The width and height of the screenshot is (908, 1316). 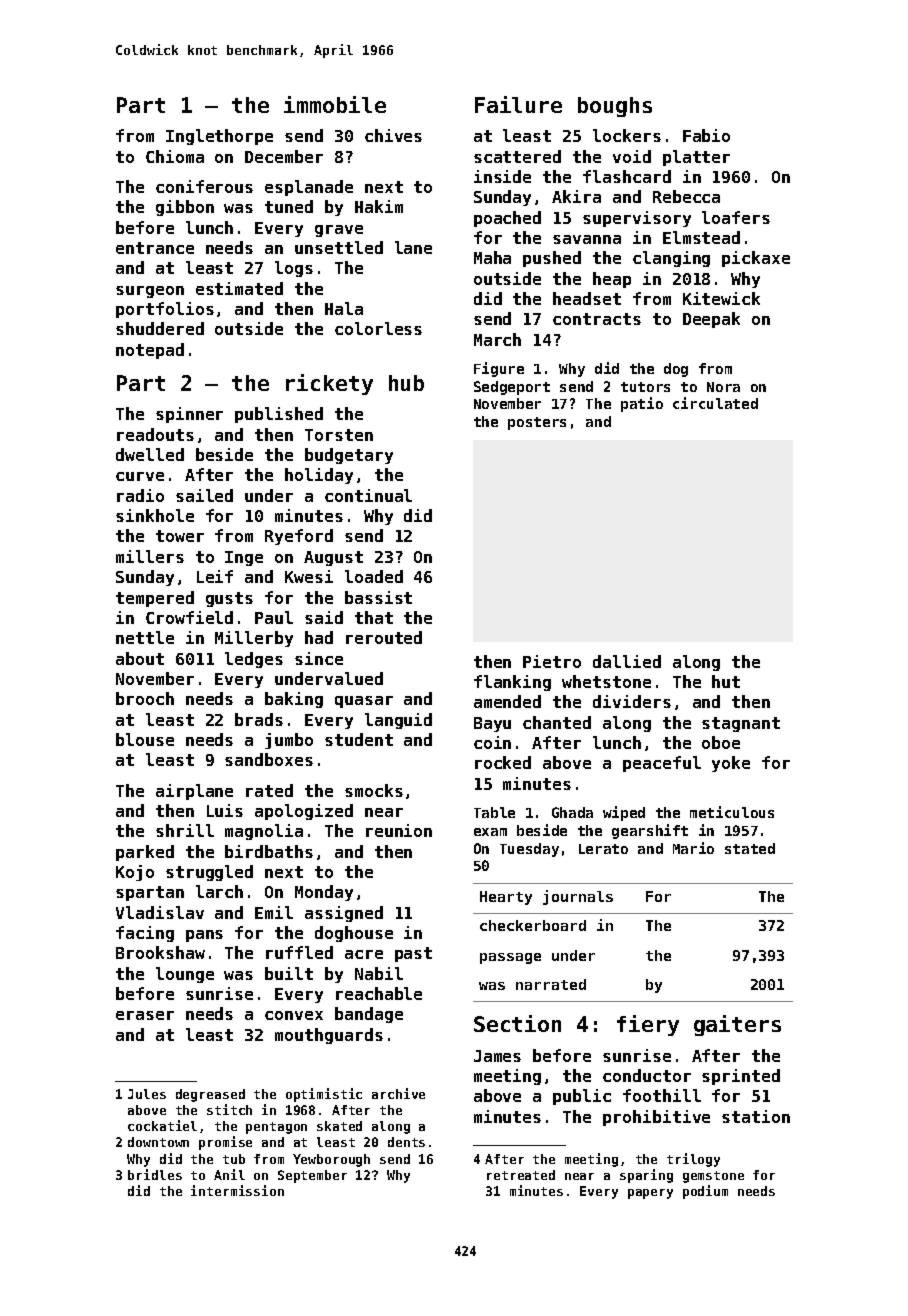 What do you see at coordinates (204, 495) in the screenshot?
I see `sailed` at bounding box center [204, 495].
